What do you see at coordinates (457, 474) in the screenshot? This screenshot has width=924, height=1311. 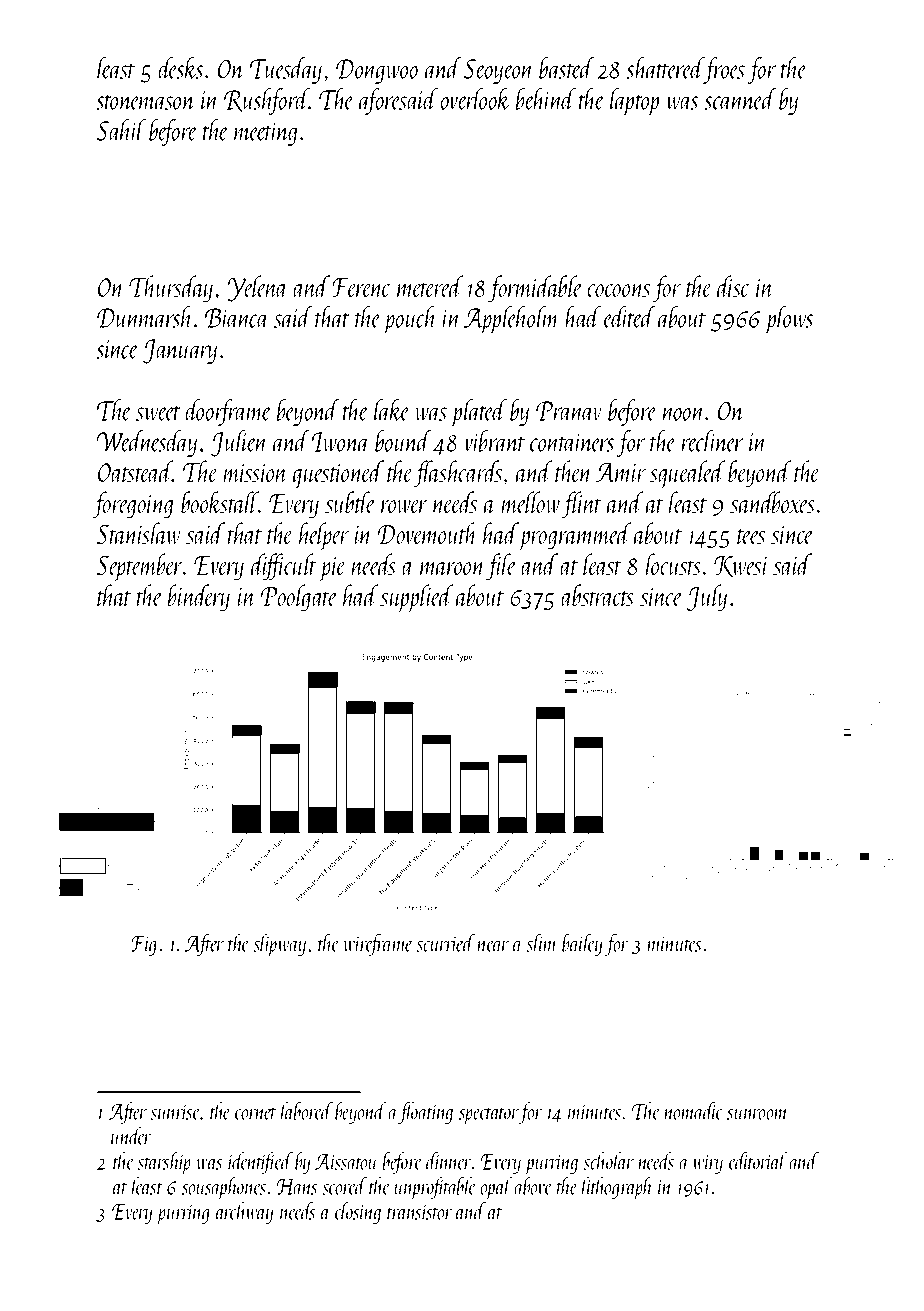 I see `flashcards` at bounding box center [457, 474].
